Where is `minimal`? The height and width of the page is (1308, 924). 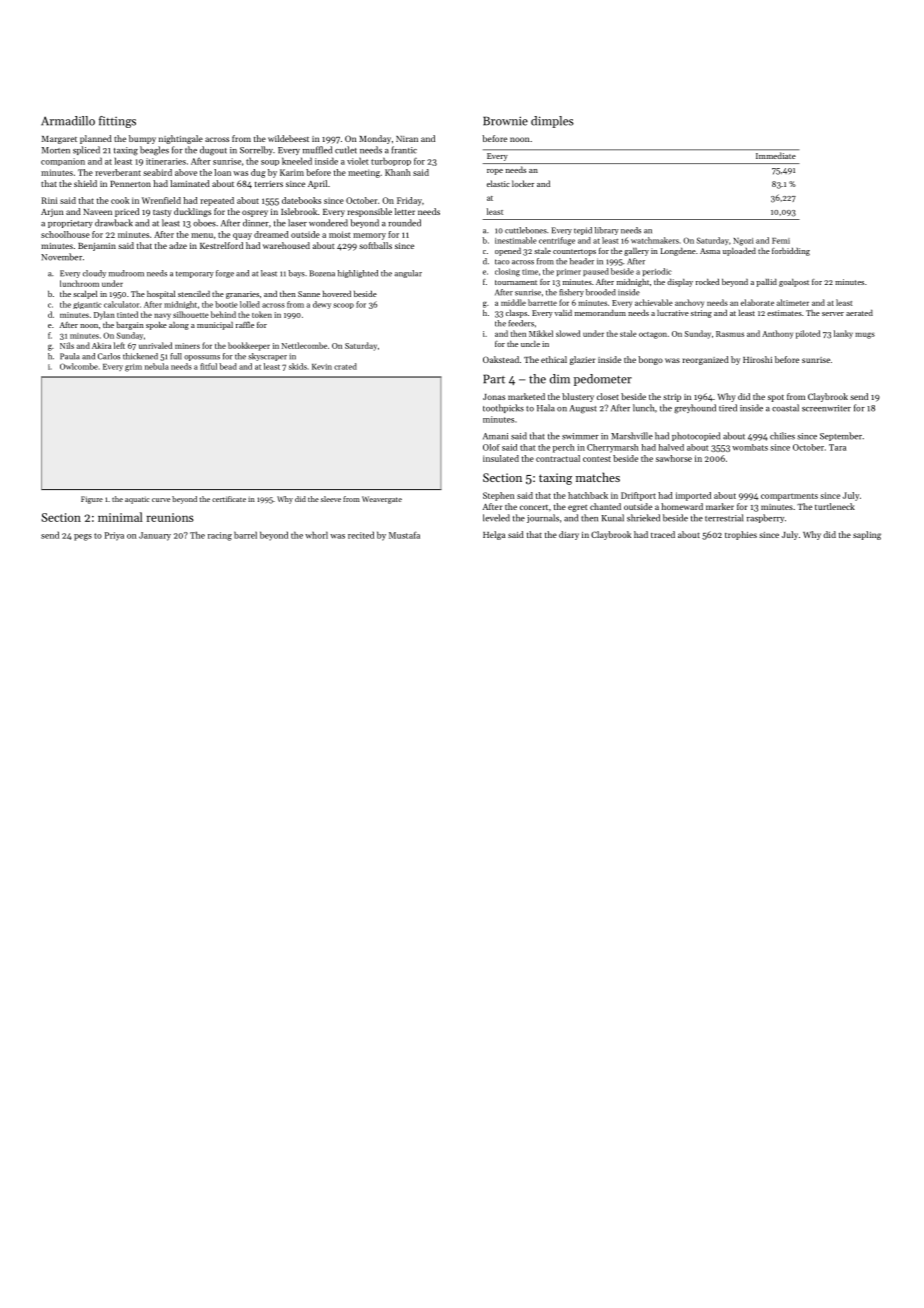 minimal is located at coordinates (120, 517).
